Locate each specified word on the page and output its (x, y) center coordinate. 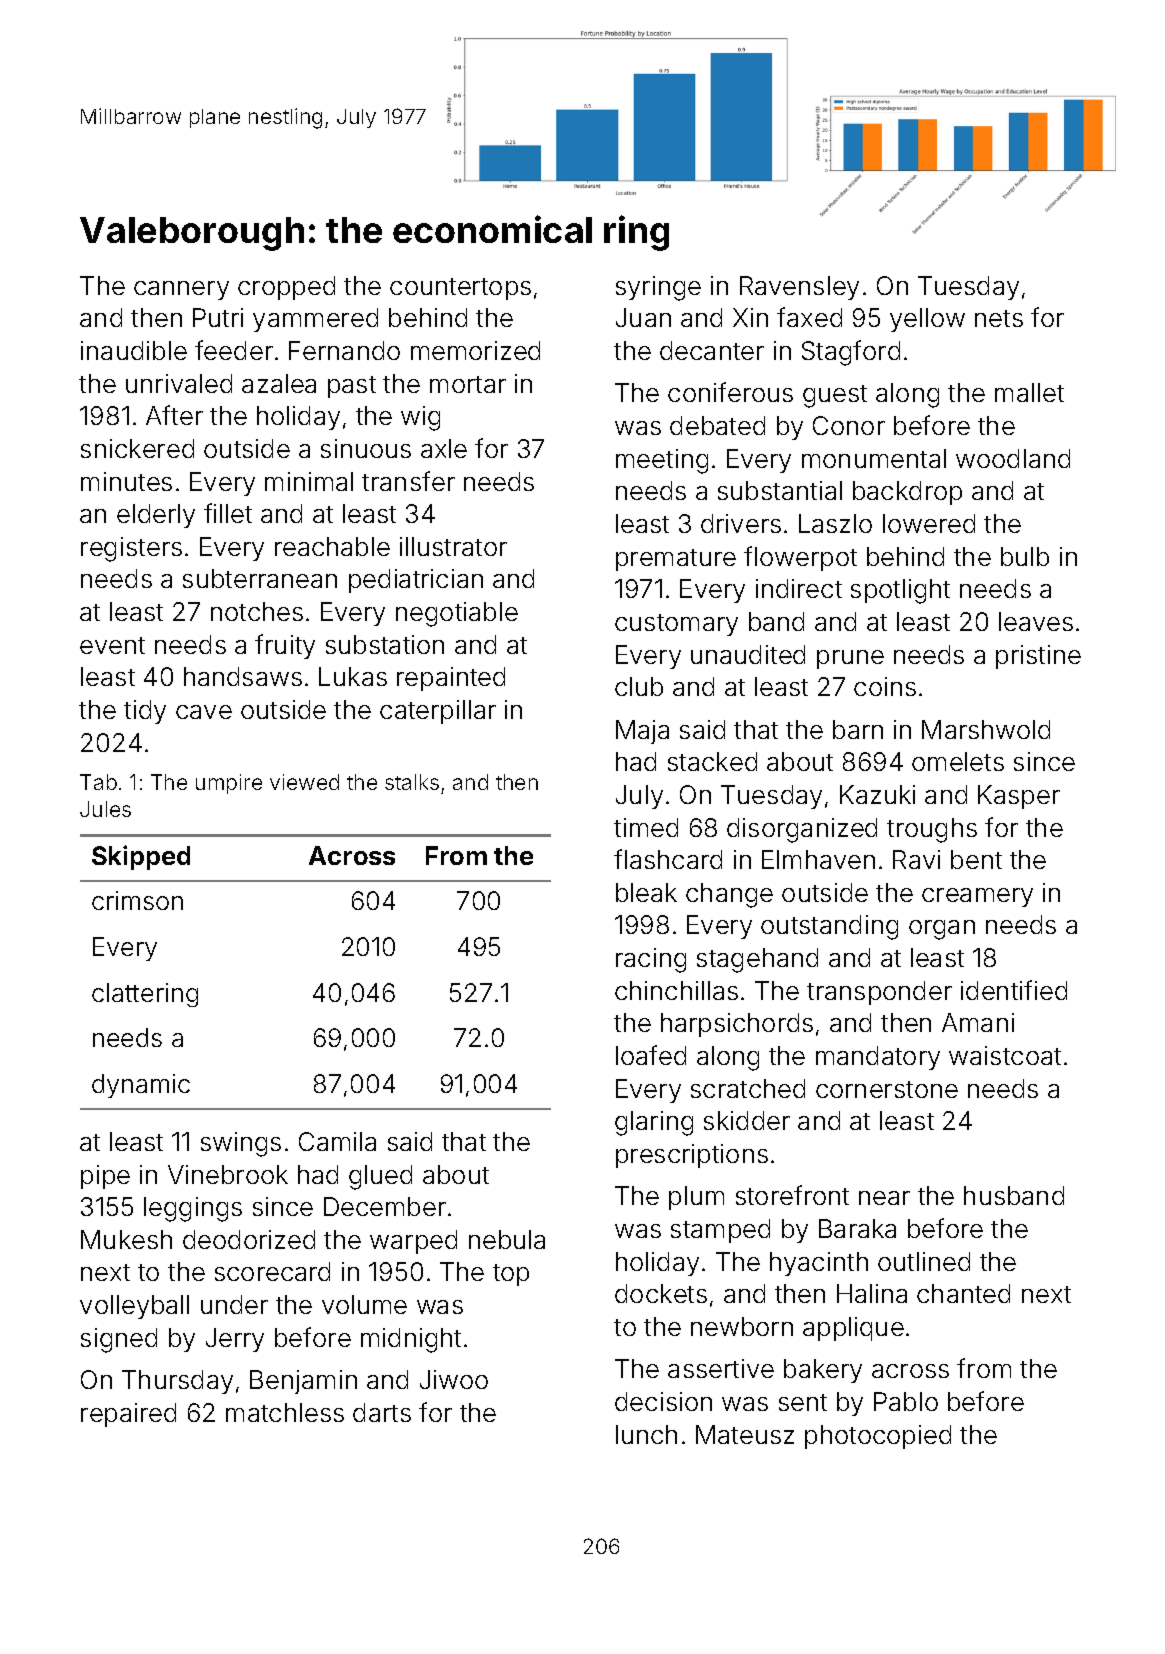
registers (131, 549)
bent (976, 859)
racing (651, 960)
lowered (929, 523)
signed (119, 1340)
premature (676, 560)
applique (853, 1329)
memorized (475, 350)
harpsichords (737, 1025)
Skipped (141, 857)
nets (999, 318)
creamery (977, 897)
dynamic (141, 1086)
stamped (720, 1231)
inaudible (134, 350)
